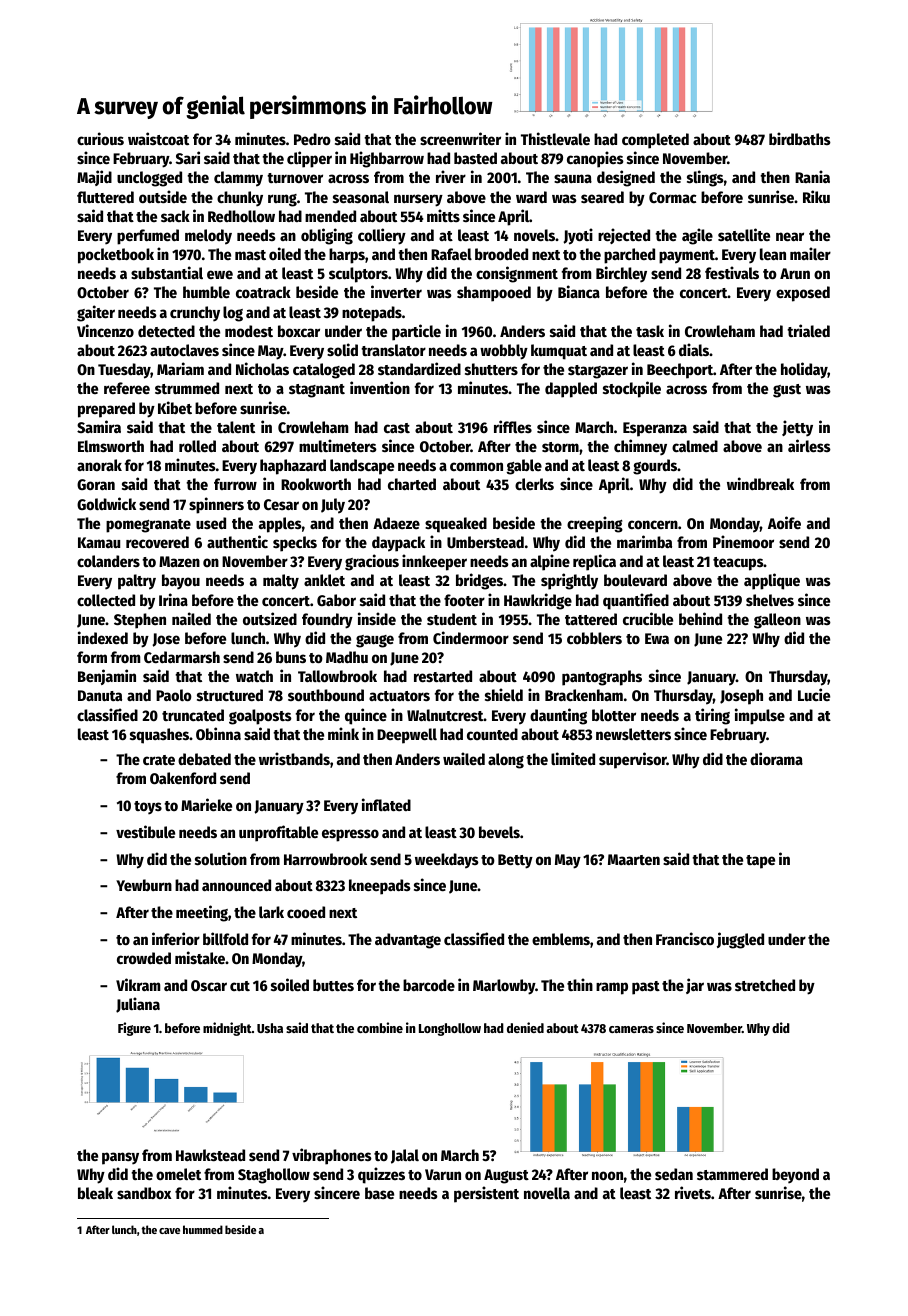  What do you see at coordinates (550, 562) in the screenshot?
I see `alpine` at bounding box center [550, 562].
